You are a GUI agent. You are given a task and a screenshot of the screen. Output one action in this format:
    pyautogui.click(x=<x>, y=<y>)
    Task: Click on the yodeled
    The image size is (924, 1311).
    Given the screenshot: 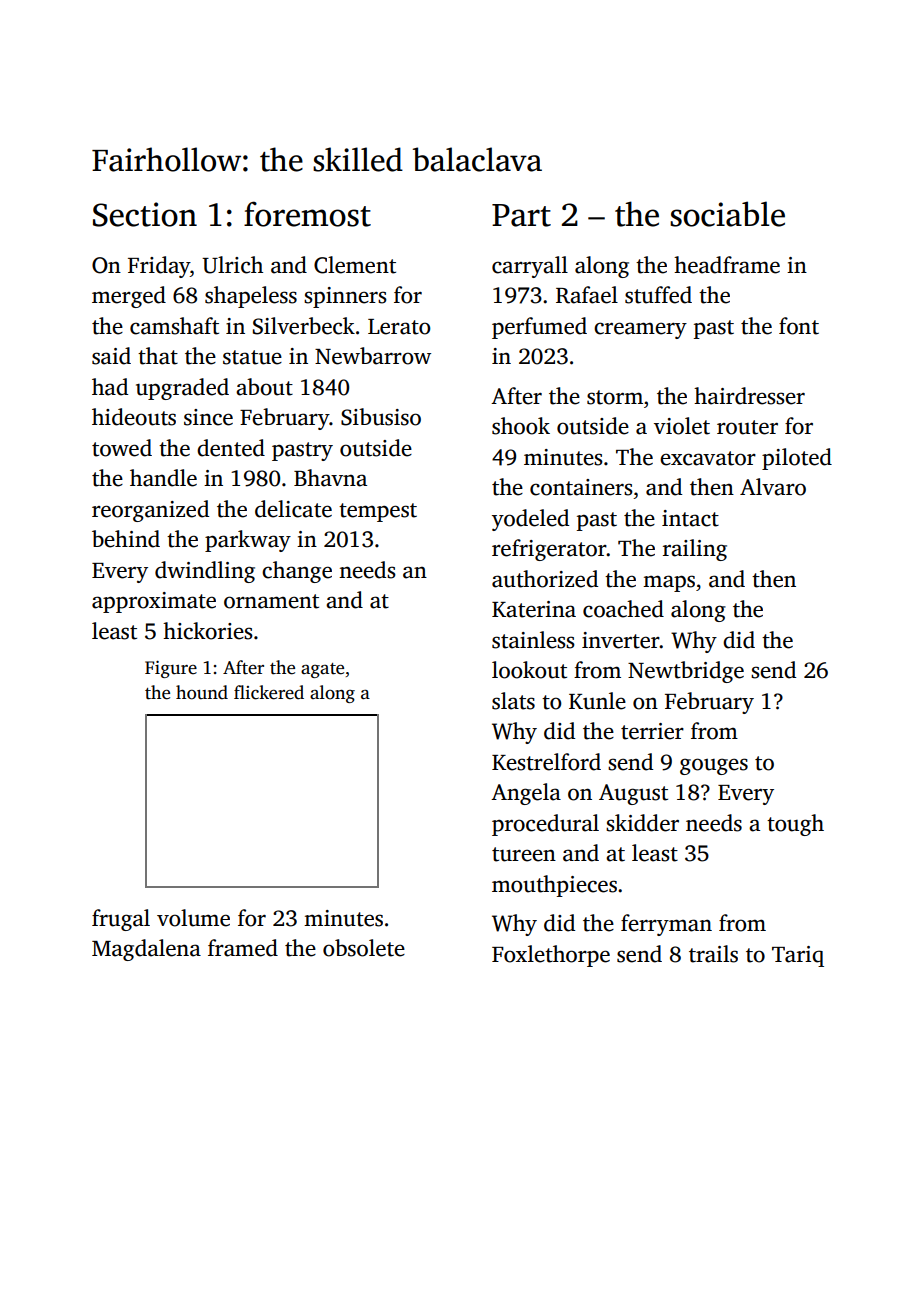 What is the action you would take?
    pyautogui.click(x=530, y=520)
